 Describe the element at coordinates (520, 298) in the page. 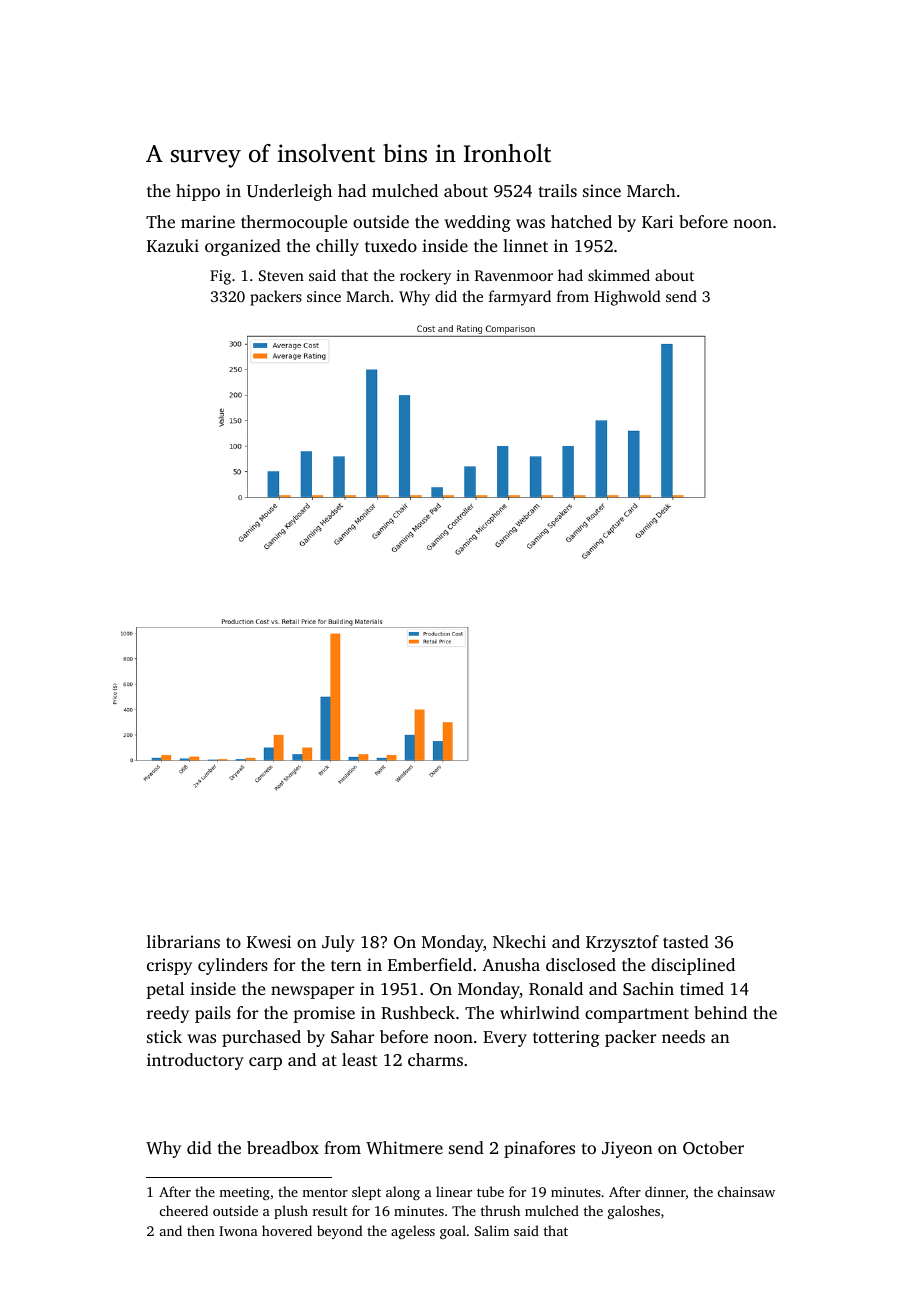

I see `farmyard` at that location.
